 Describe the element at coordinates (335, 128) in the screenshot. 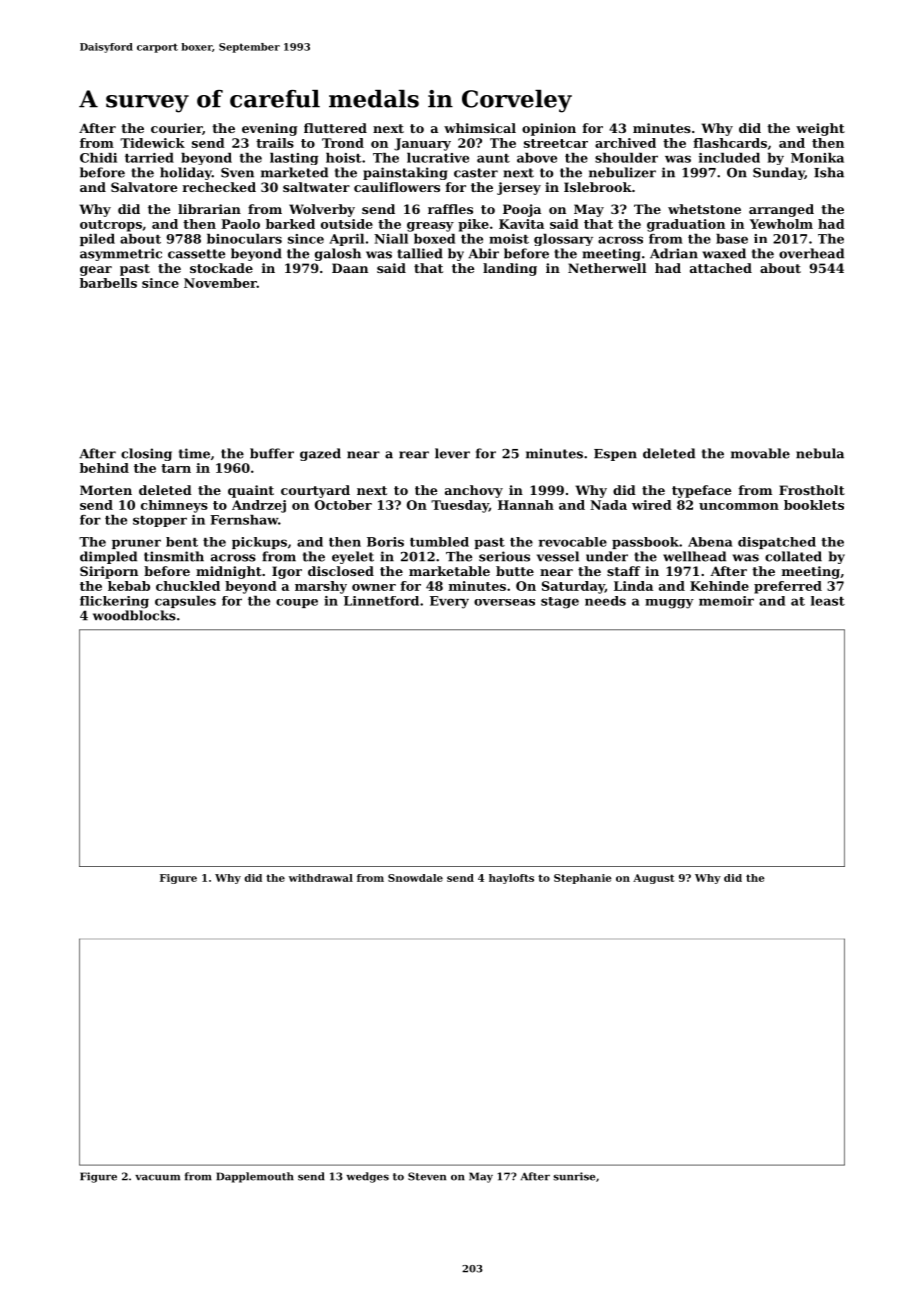

I see `fluttered` at that location.
